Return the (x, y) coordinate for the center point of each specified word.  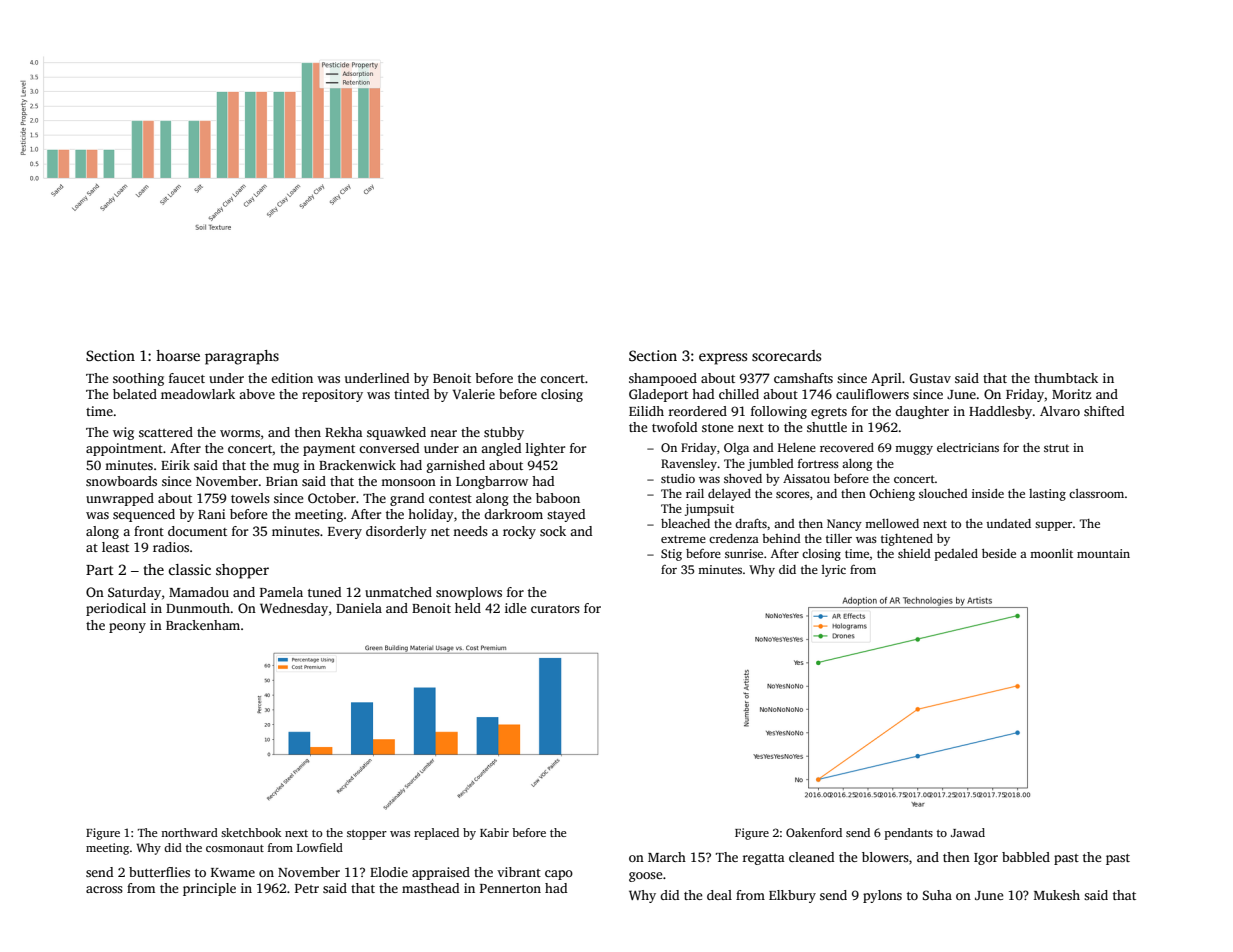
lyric (834, 571)
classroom (1096, 493)
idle (516, 608)
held (468, 608)
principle (209, 889)
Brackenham (203, 625)
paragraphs (242, 357)
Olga (736, 449)
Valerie (474, 394)
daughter (922, 412)
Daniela (359, 608)
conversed (389, 448)
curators (555, 609)
